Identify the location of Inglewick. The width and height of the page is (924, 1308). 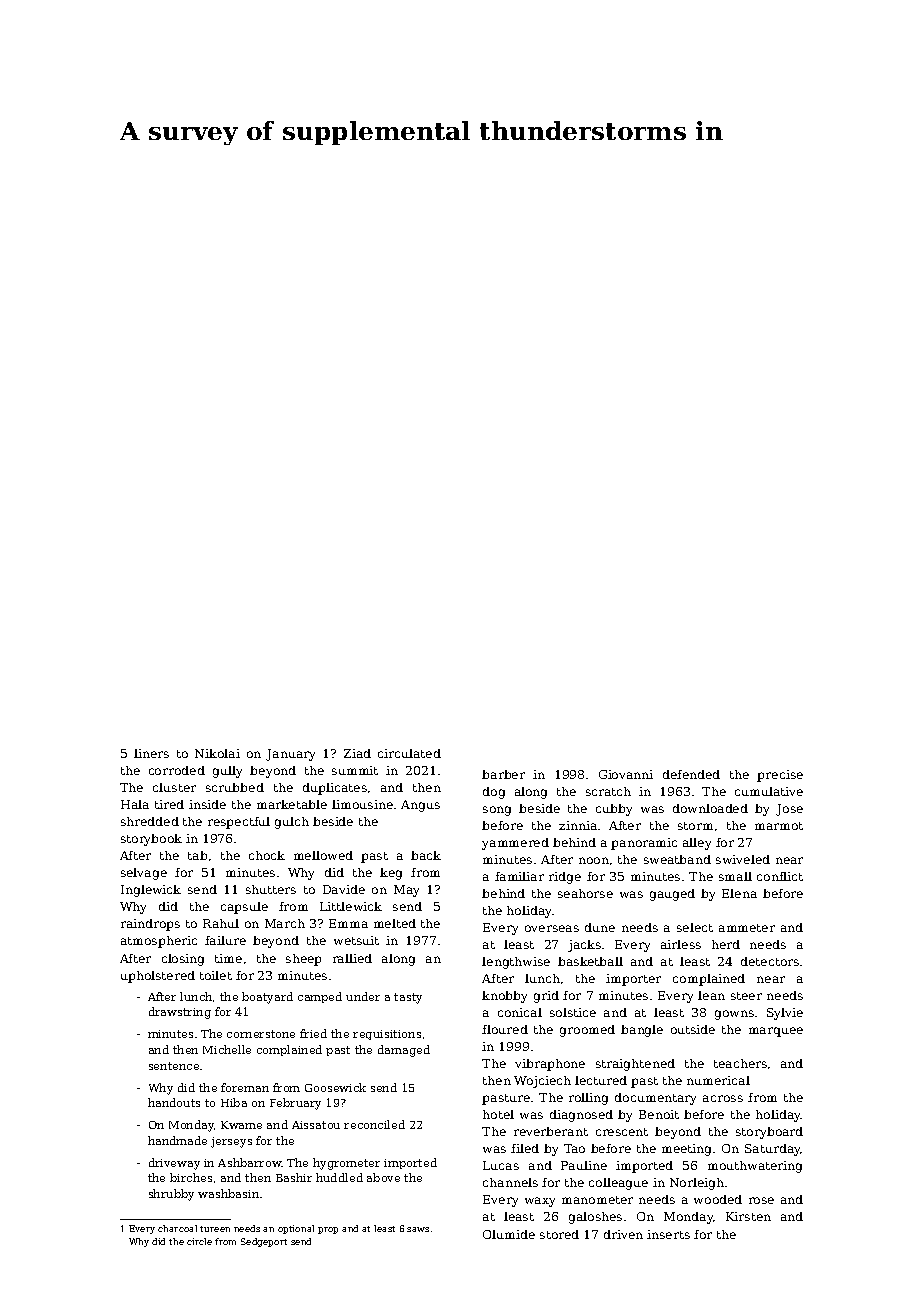
(151, 891).
